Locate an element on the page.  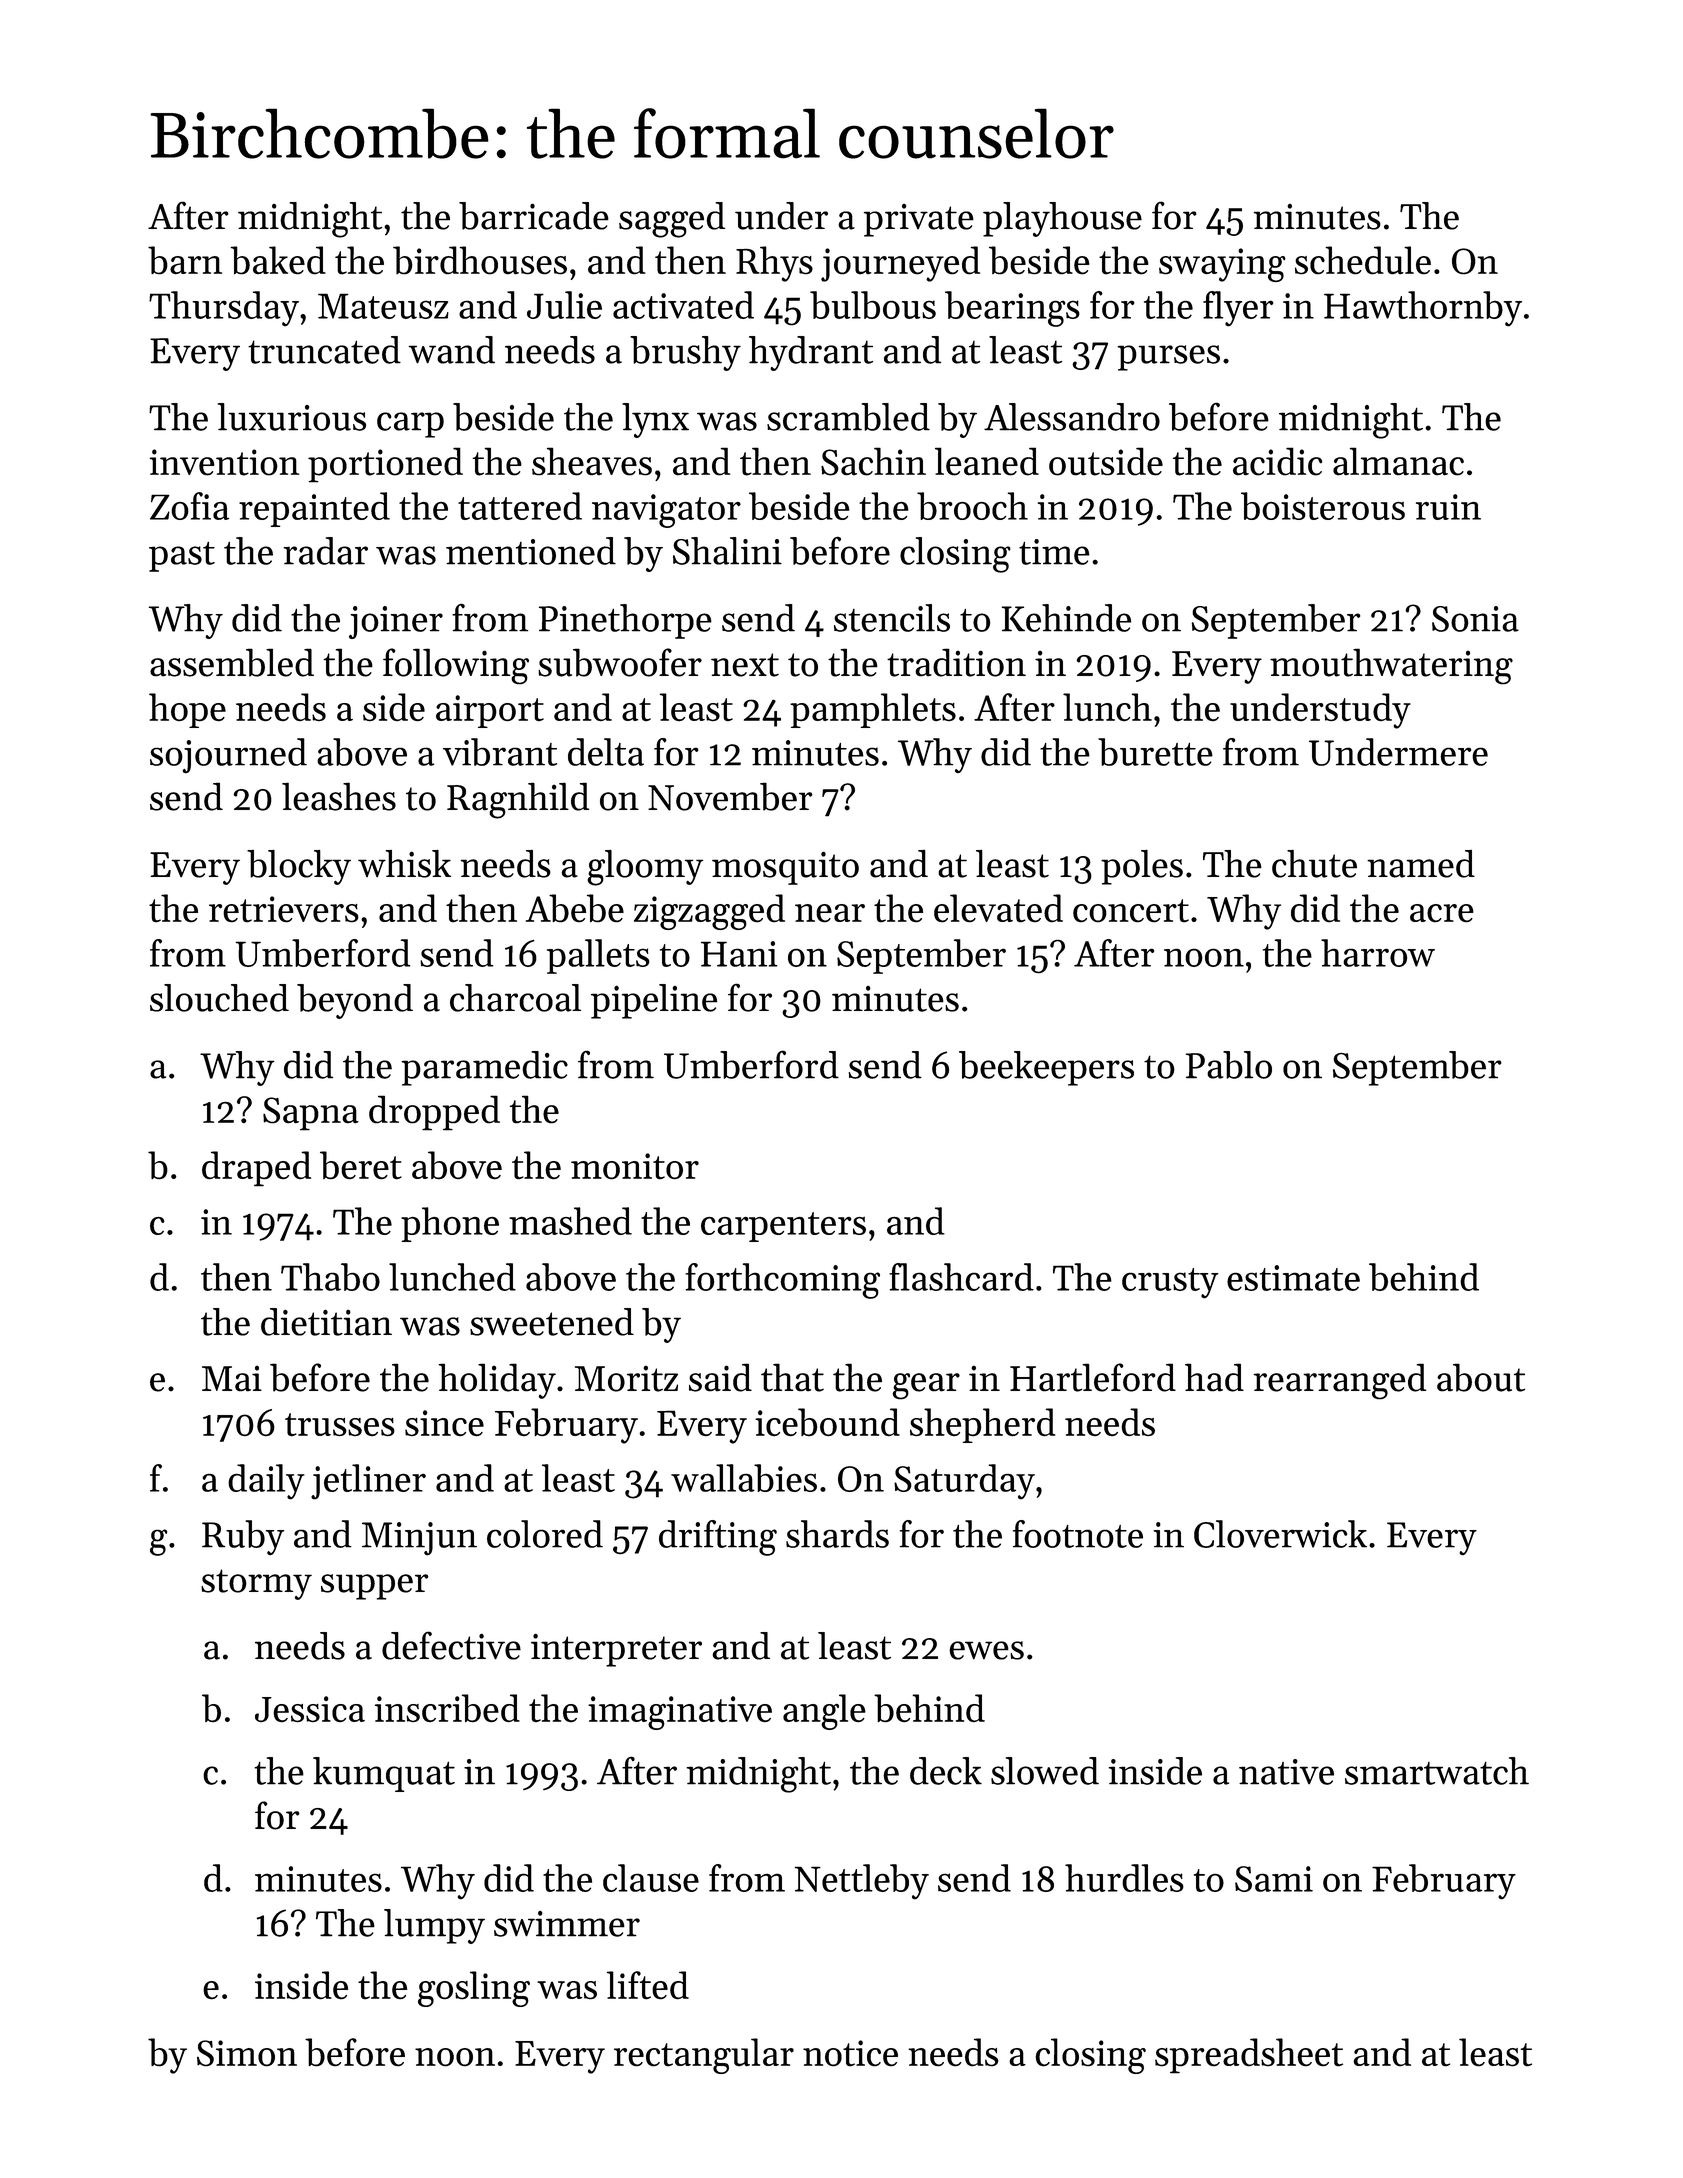
smartwatch is located at coordinates (1437, 1771).
